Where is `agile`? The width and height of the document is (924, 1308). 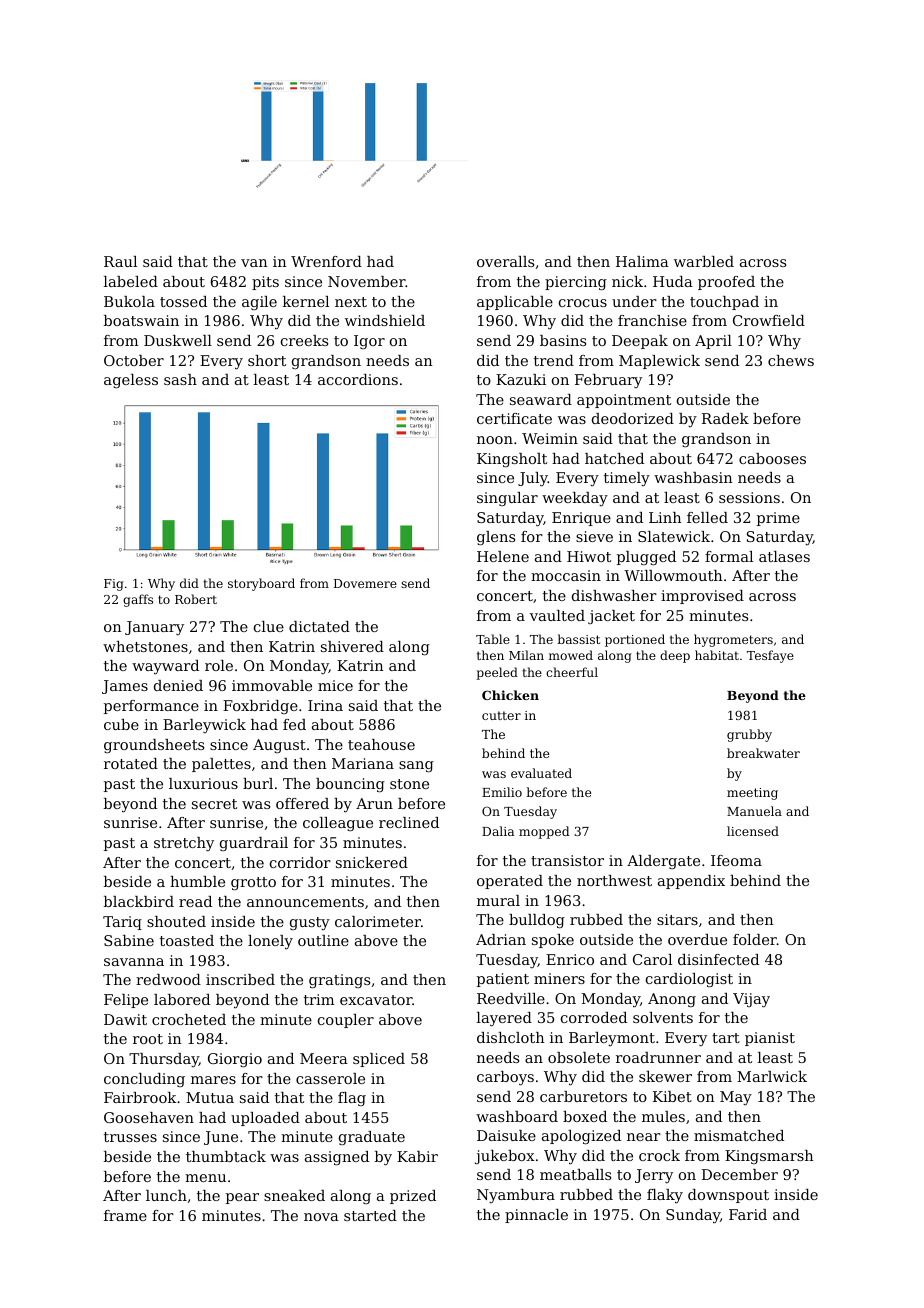
agile is located at coordinates (259, 303).
